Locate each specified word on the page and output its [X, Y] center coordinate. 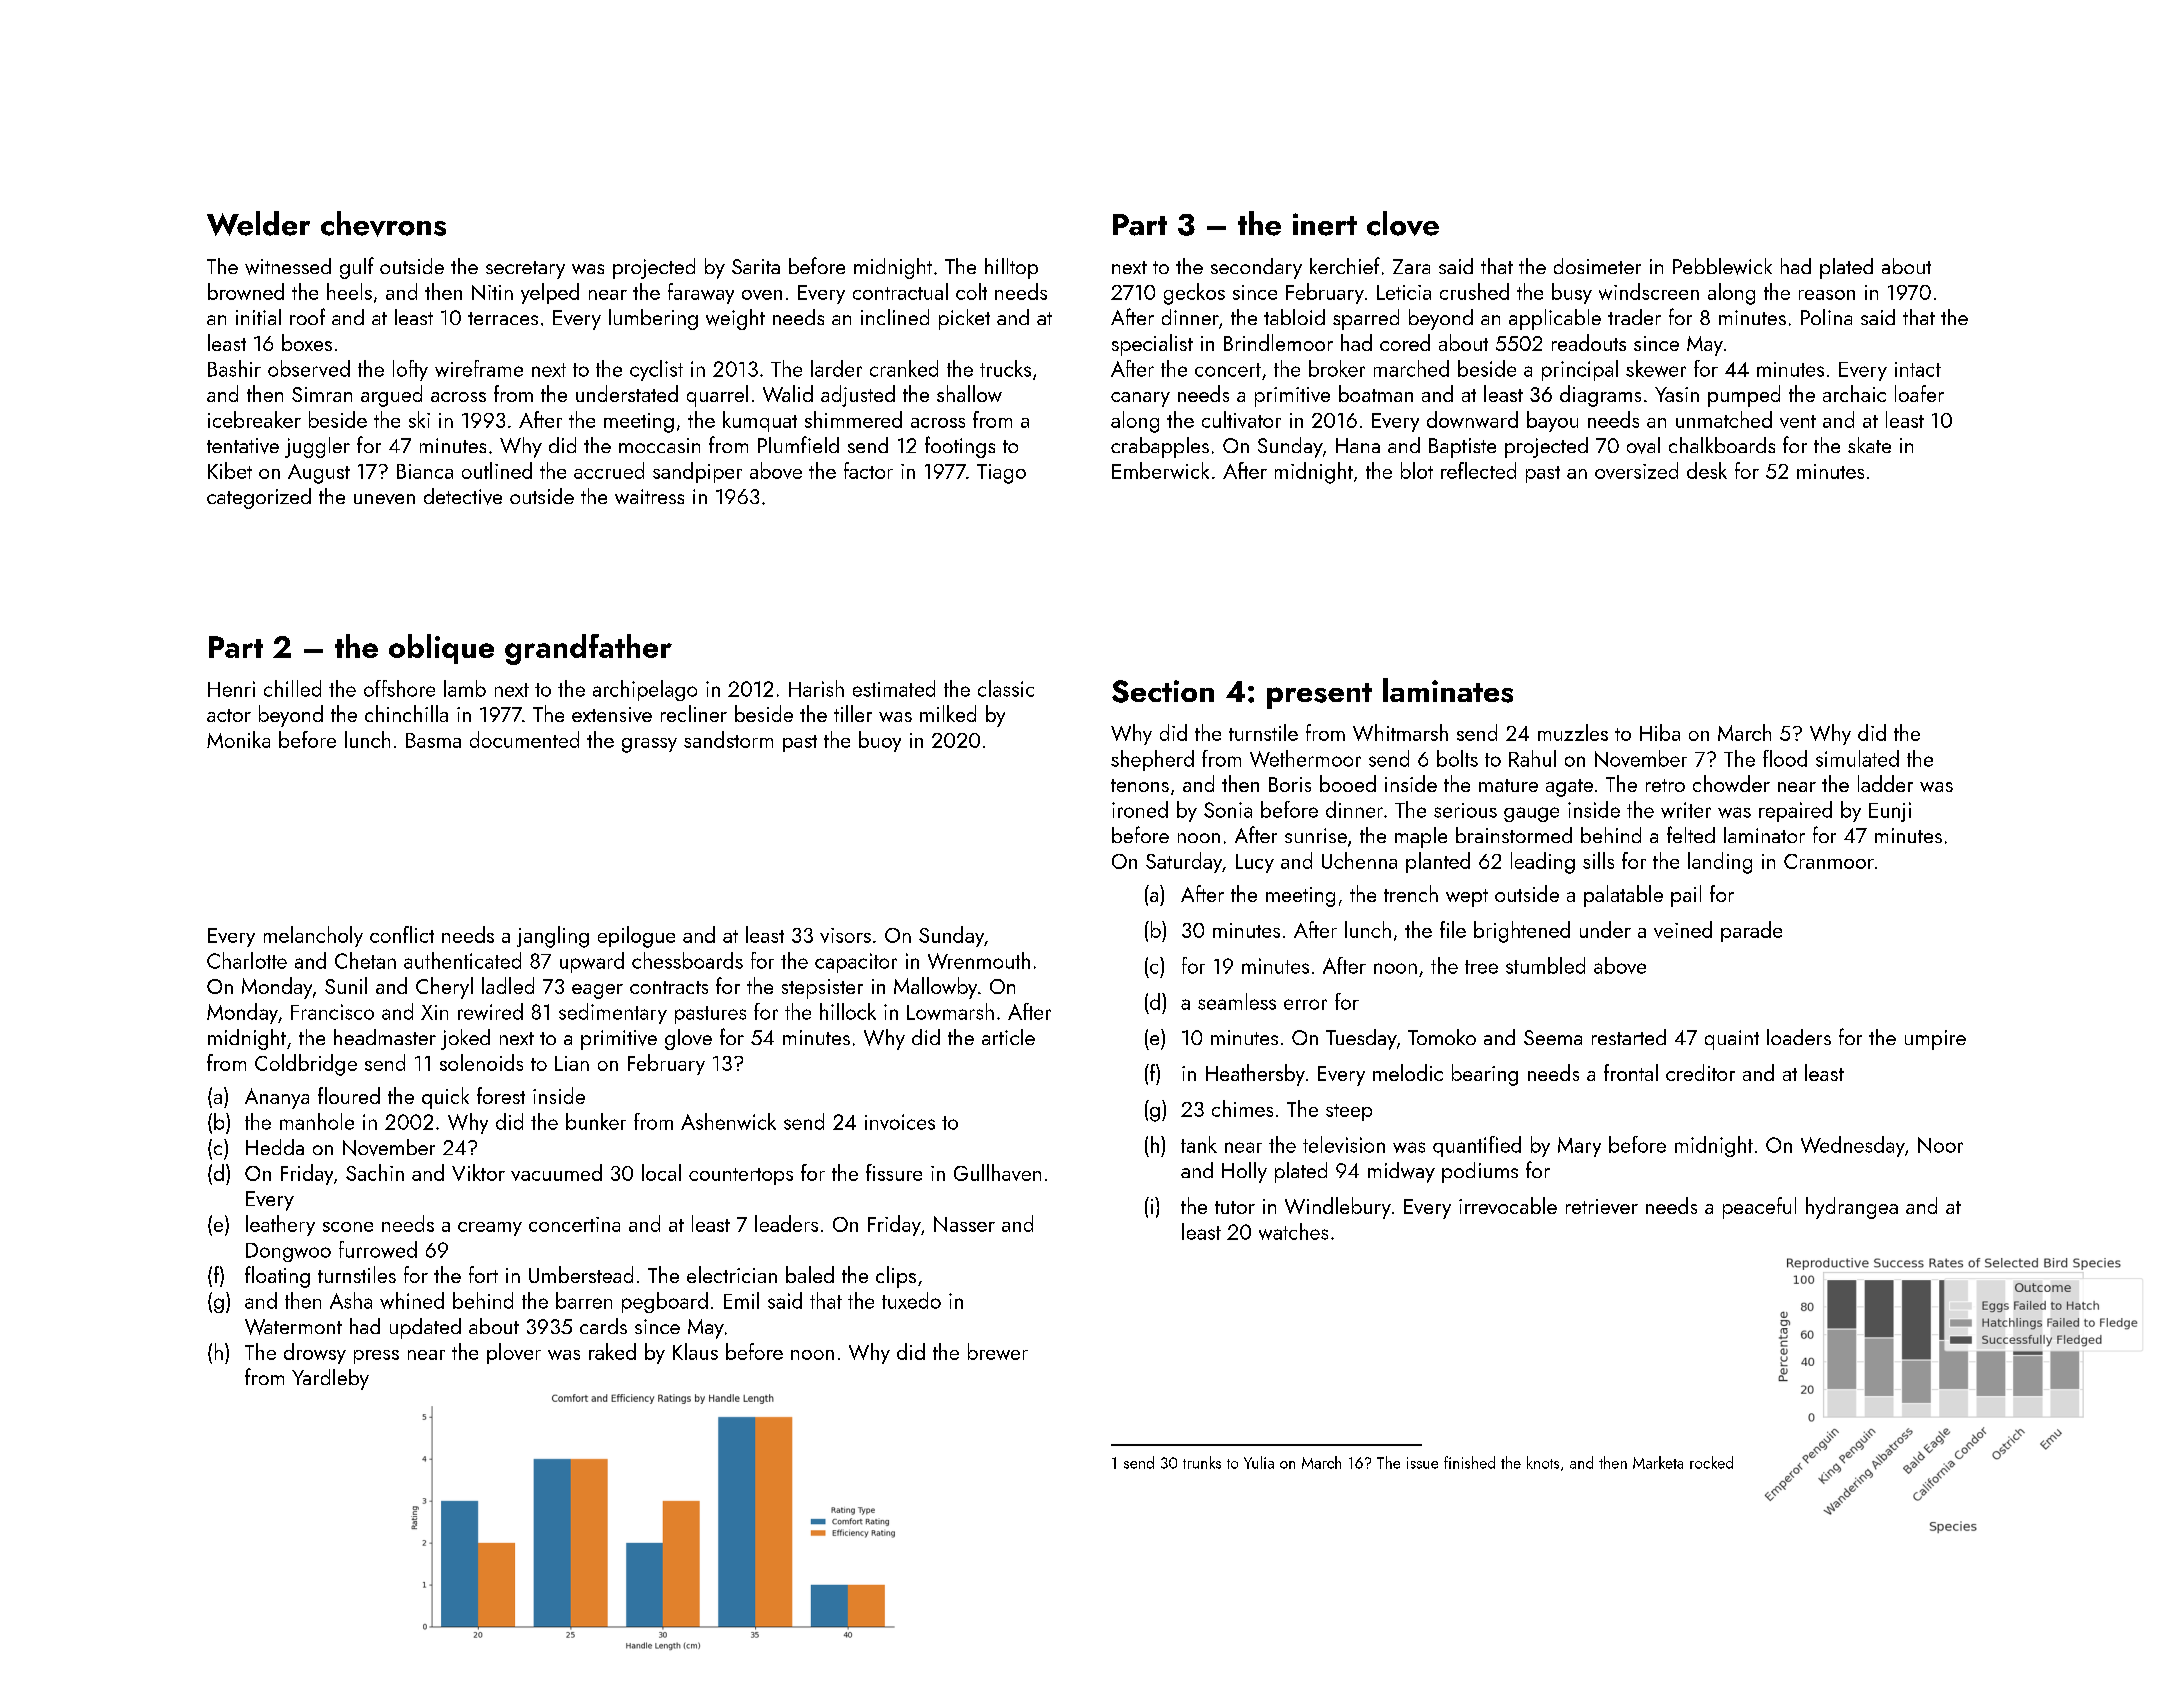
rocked [1711, 1462]
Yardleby [330, 1379]
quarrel [717, 396]
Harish [816, 688]
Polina [1826, 317]
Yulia [1259, 1462]
